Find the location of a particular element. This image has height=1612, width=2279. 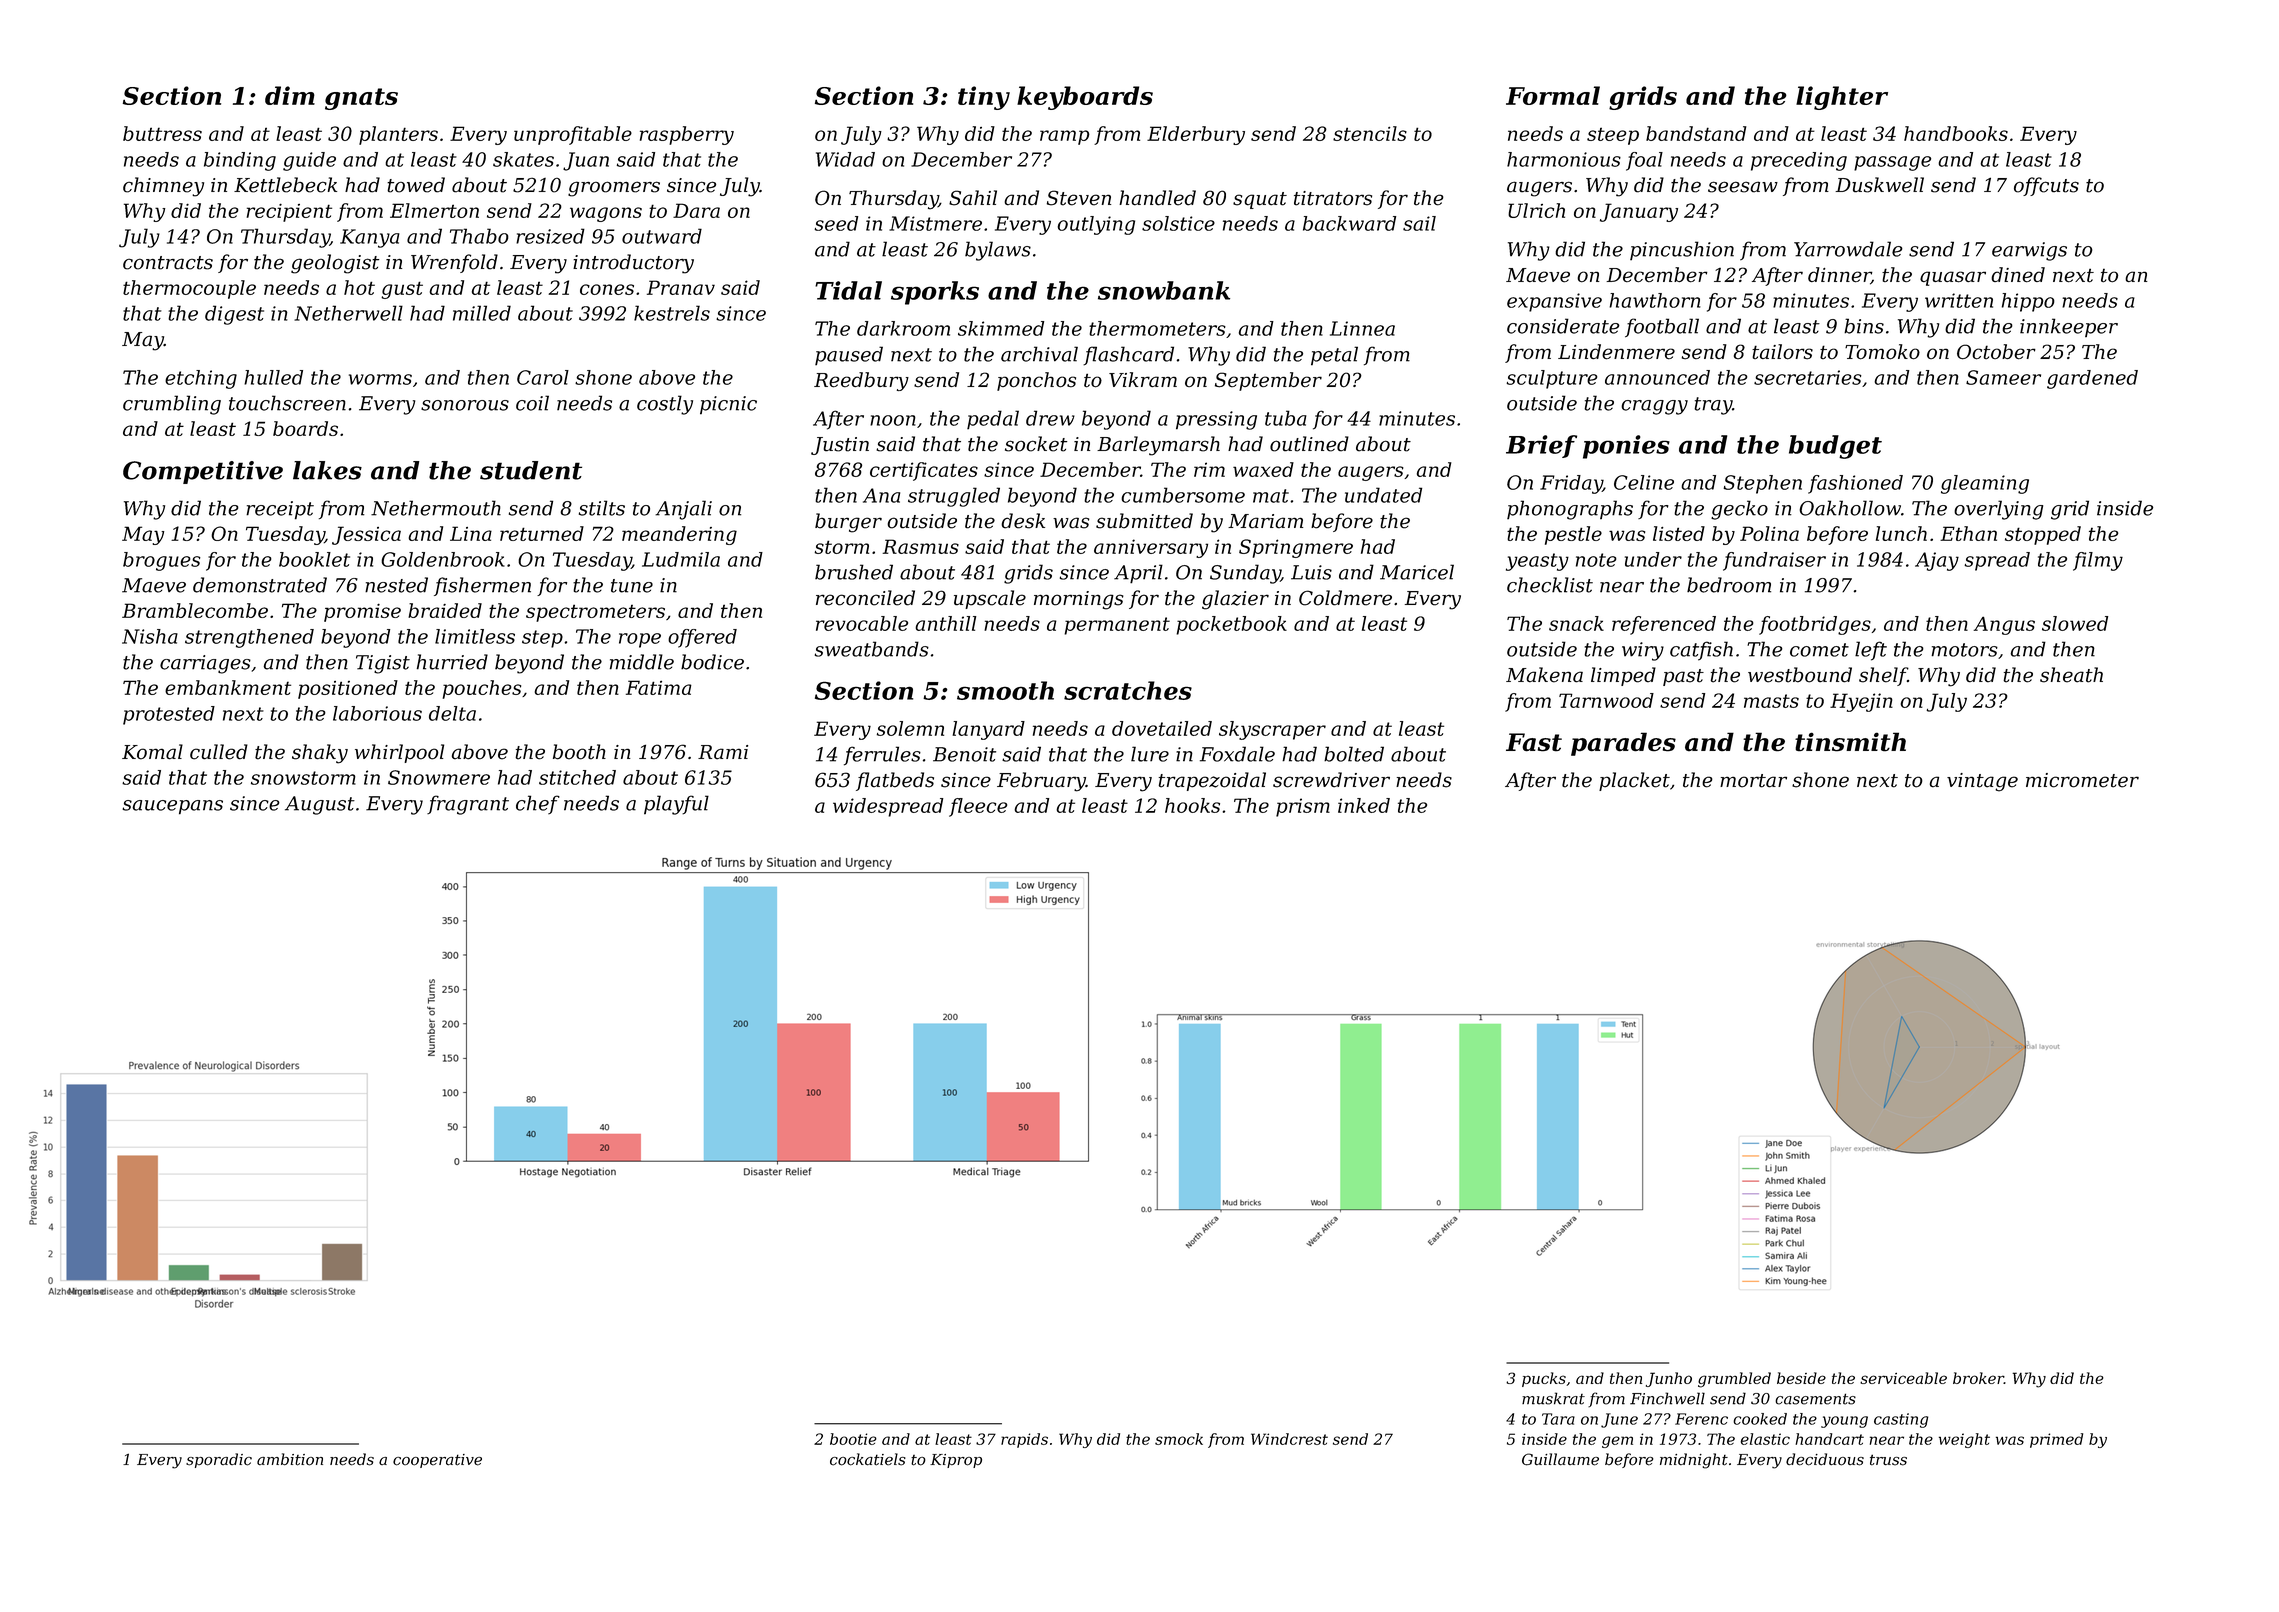

pincushion is located at coordinates (1682, 251).
